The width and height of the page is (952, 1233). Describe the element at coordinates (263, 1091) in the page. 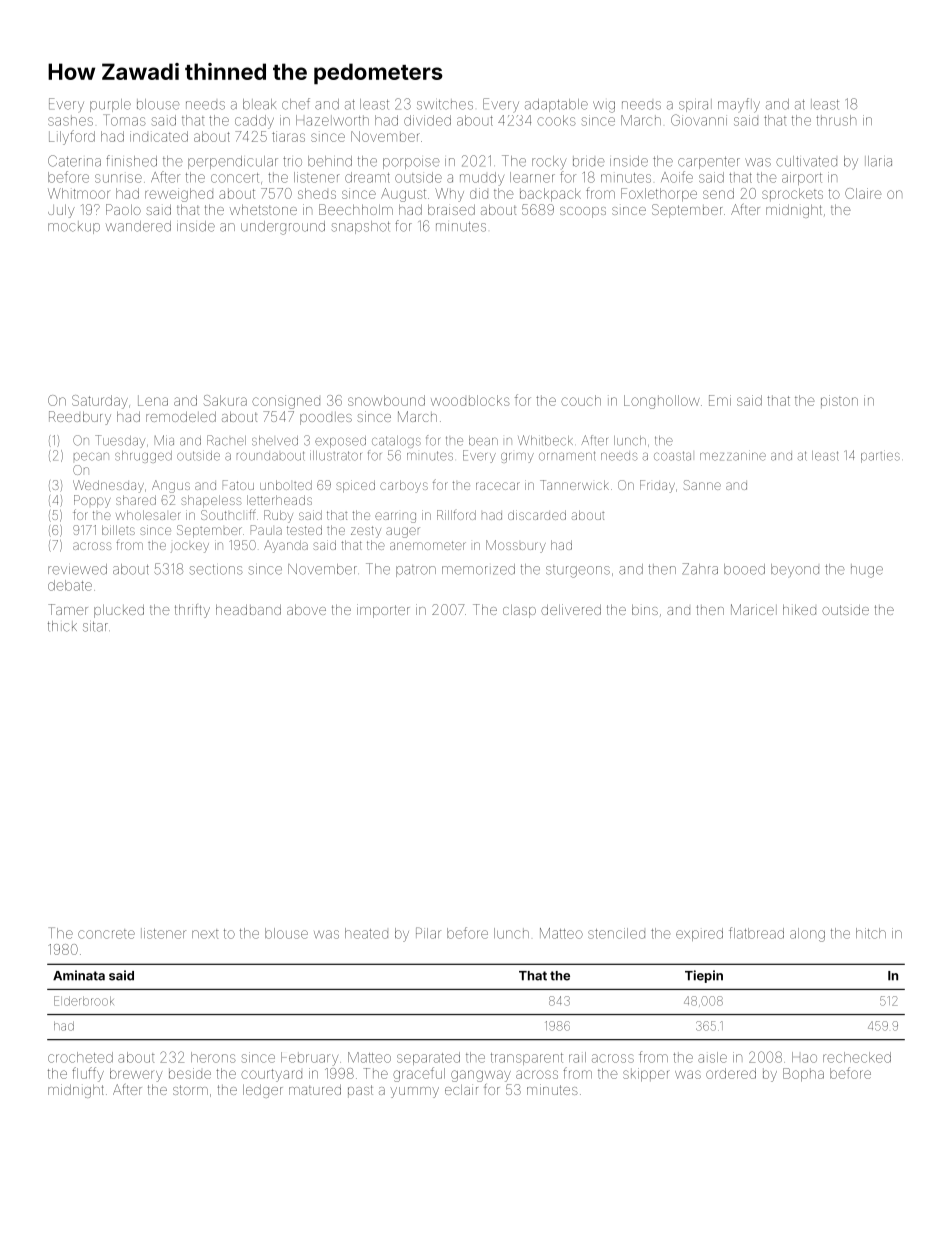

I see `ledger` at that location.
